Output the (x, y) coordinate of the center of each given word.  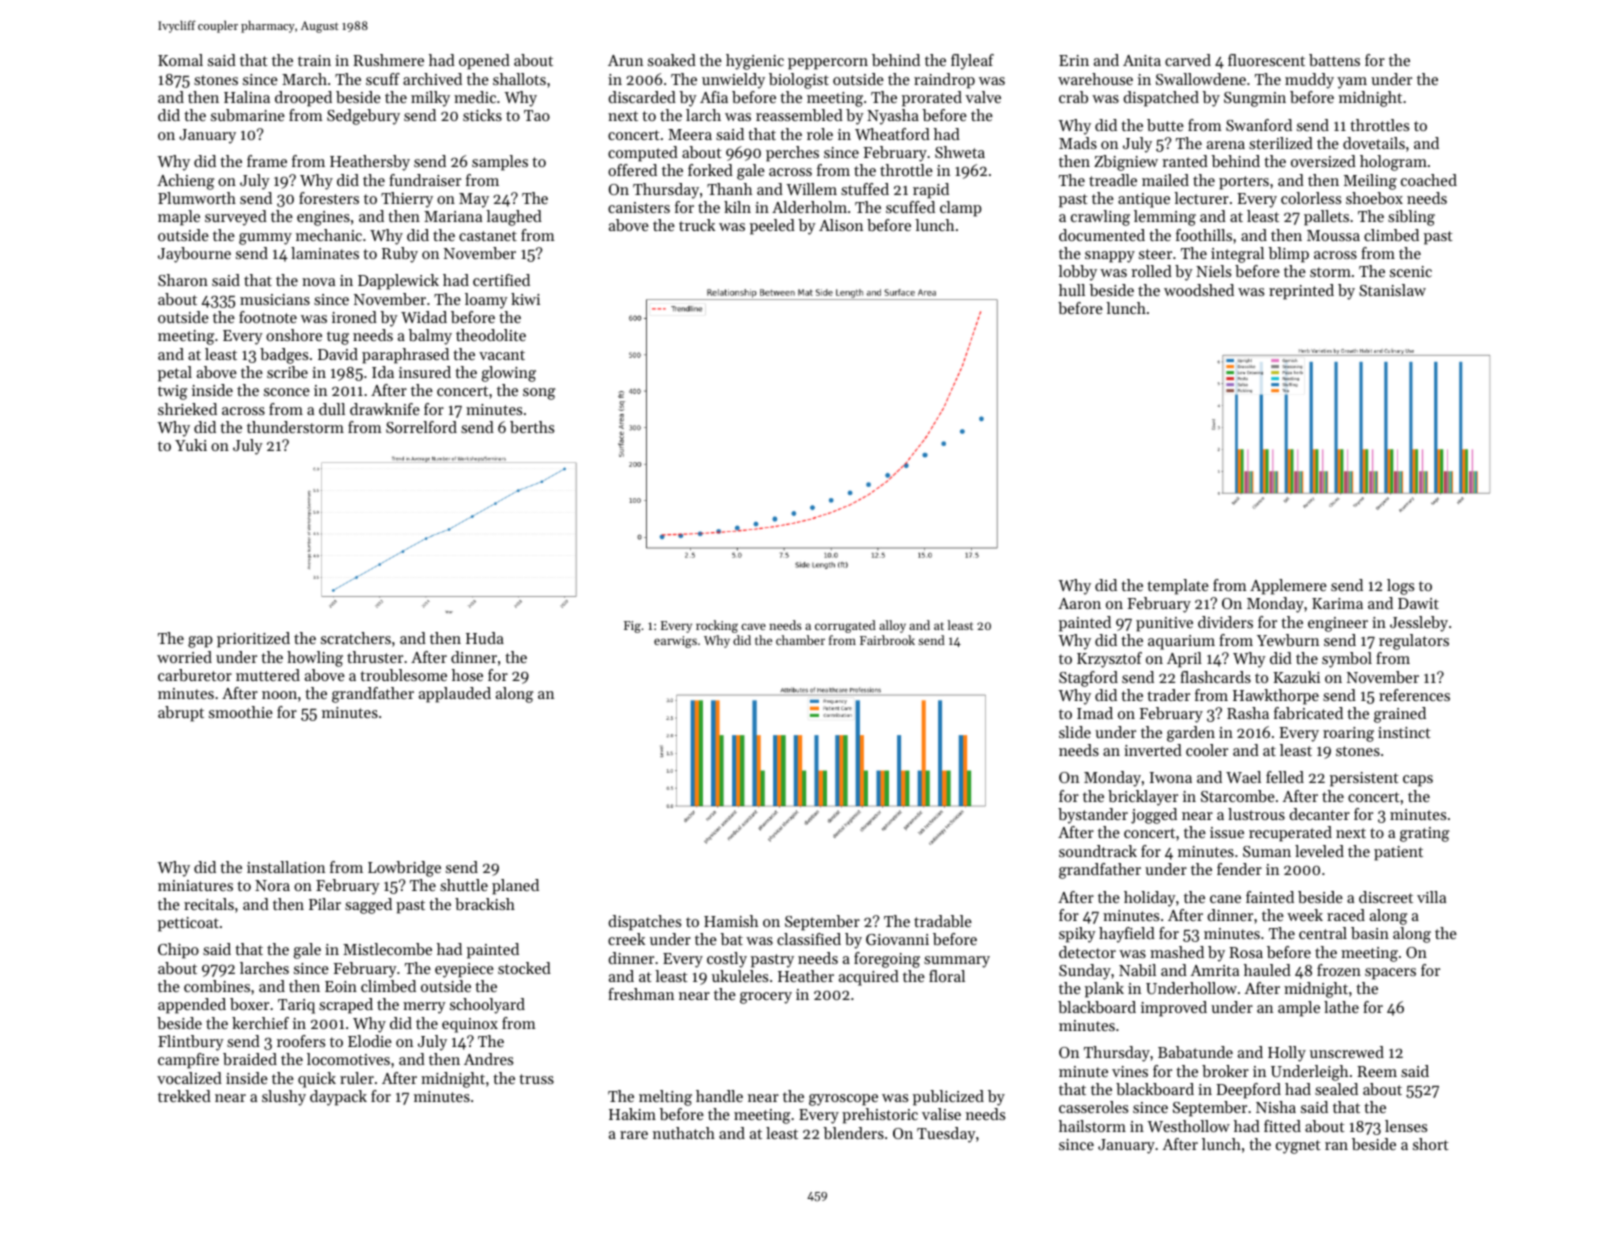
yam (1352, 83)
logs (1400, 587)
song (539, 394)
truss (536, 1079)
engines (323, 218)
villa (1431, 897)
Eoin (341, 986)
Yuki (191, 445)
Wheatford (892, 134)
